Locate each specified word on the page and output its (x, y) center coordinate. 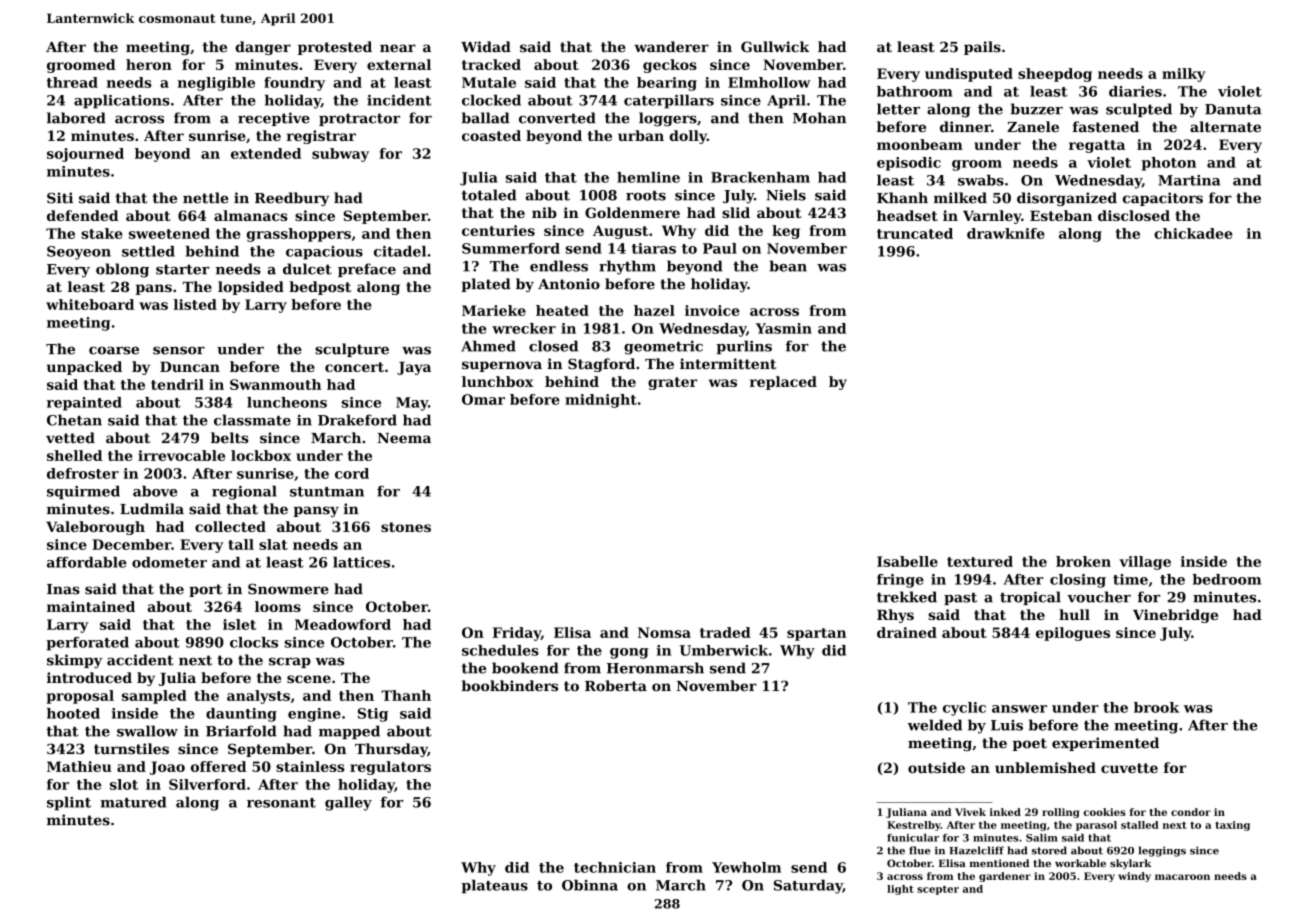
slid (736, 212)
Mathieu (79, 766)
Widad (486, 46)
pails (982, 48)
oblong (122, 270)
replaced (783, 383)
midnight (601, 401)
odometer (169, 562)
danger (263, 48)
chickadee (1193, 233)
